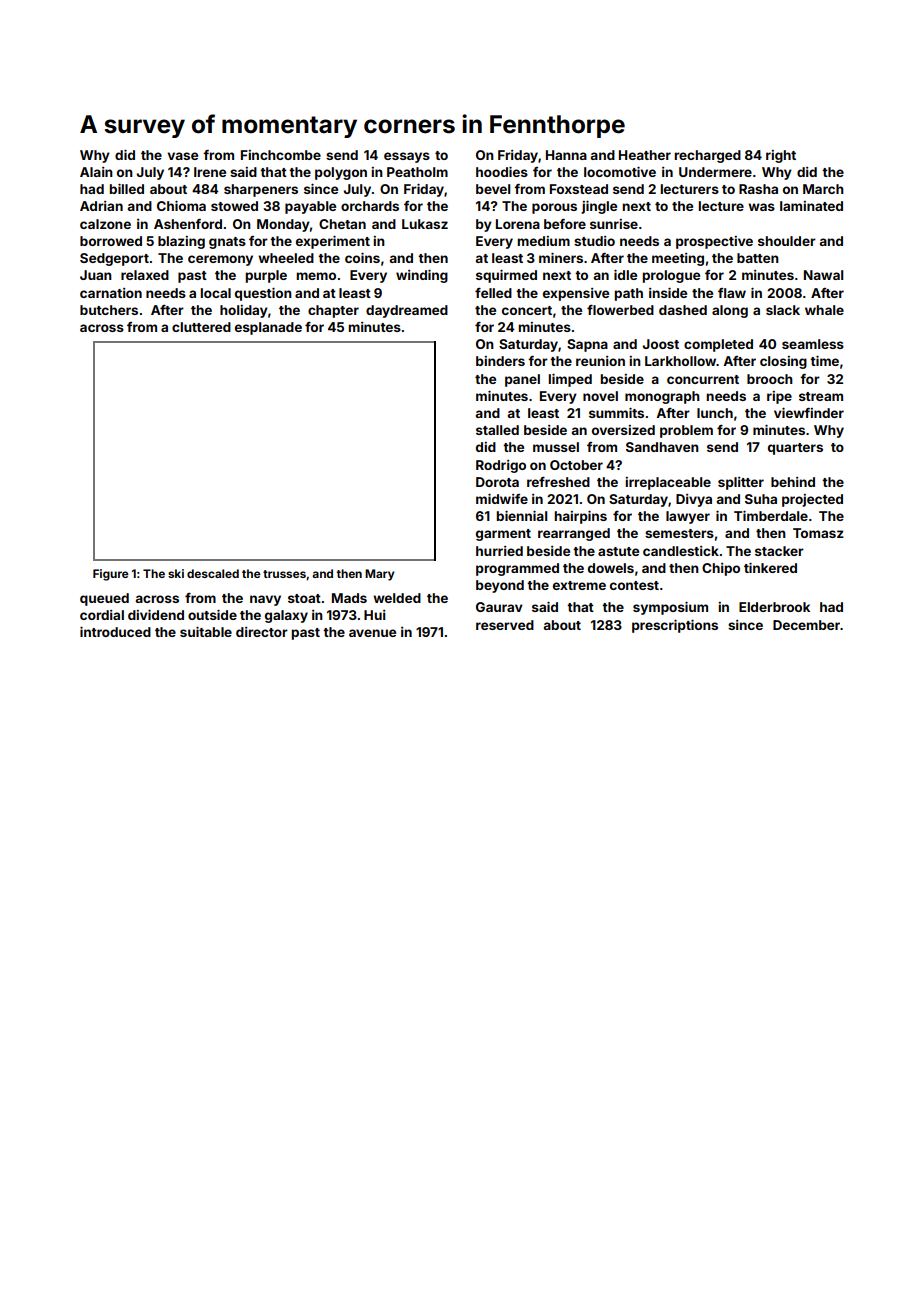 The width and height of the document is (924, 1314). I want to click on Figure, so click(110, 575).
